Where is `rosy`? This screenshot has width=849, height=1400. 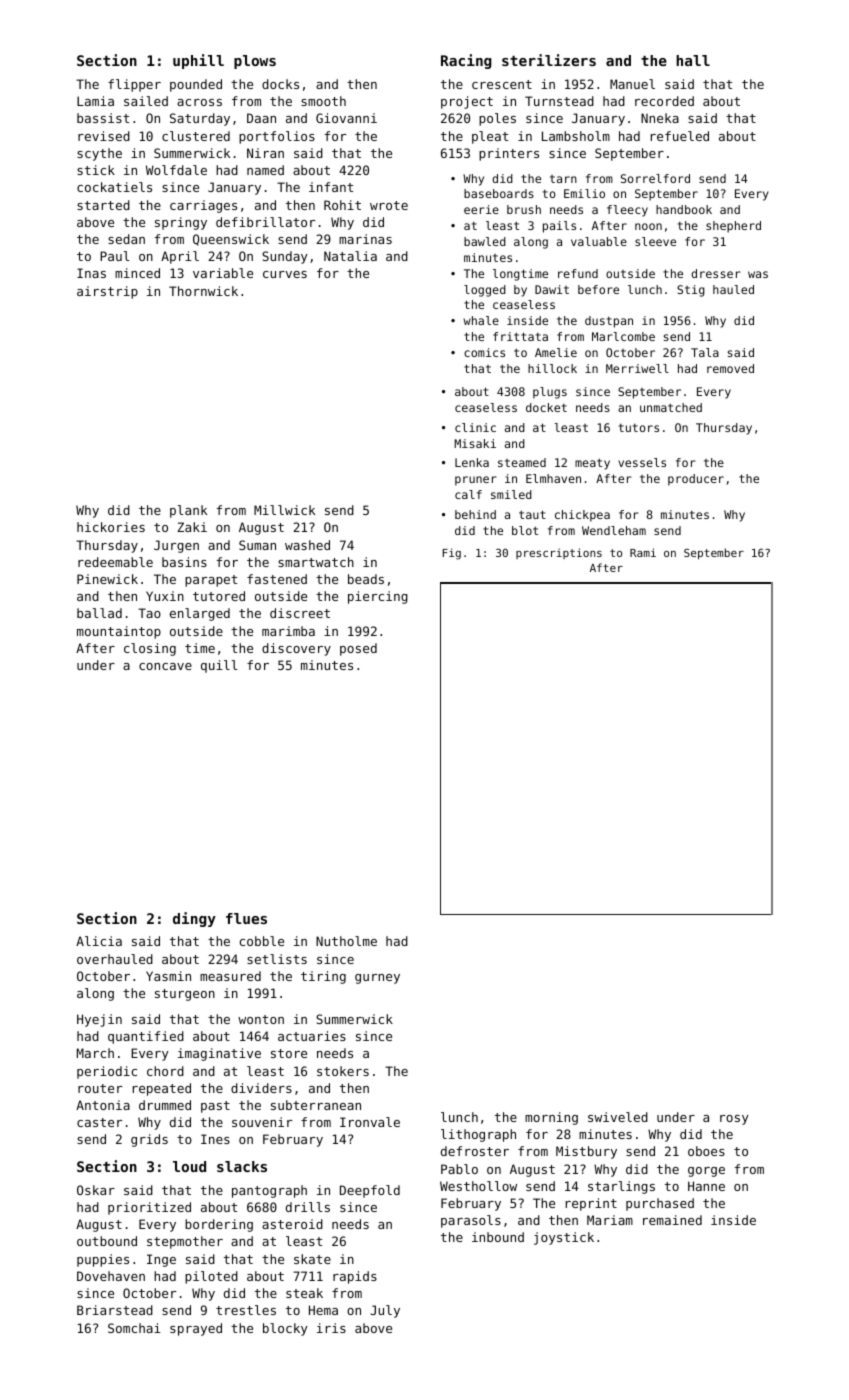 rosy is located at coordinates (734, 1120).
